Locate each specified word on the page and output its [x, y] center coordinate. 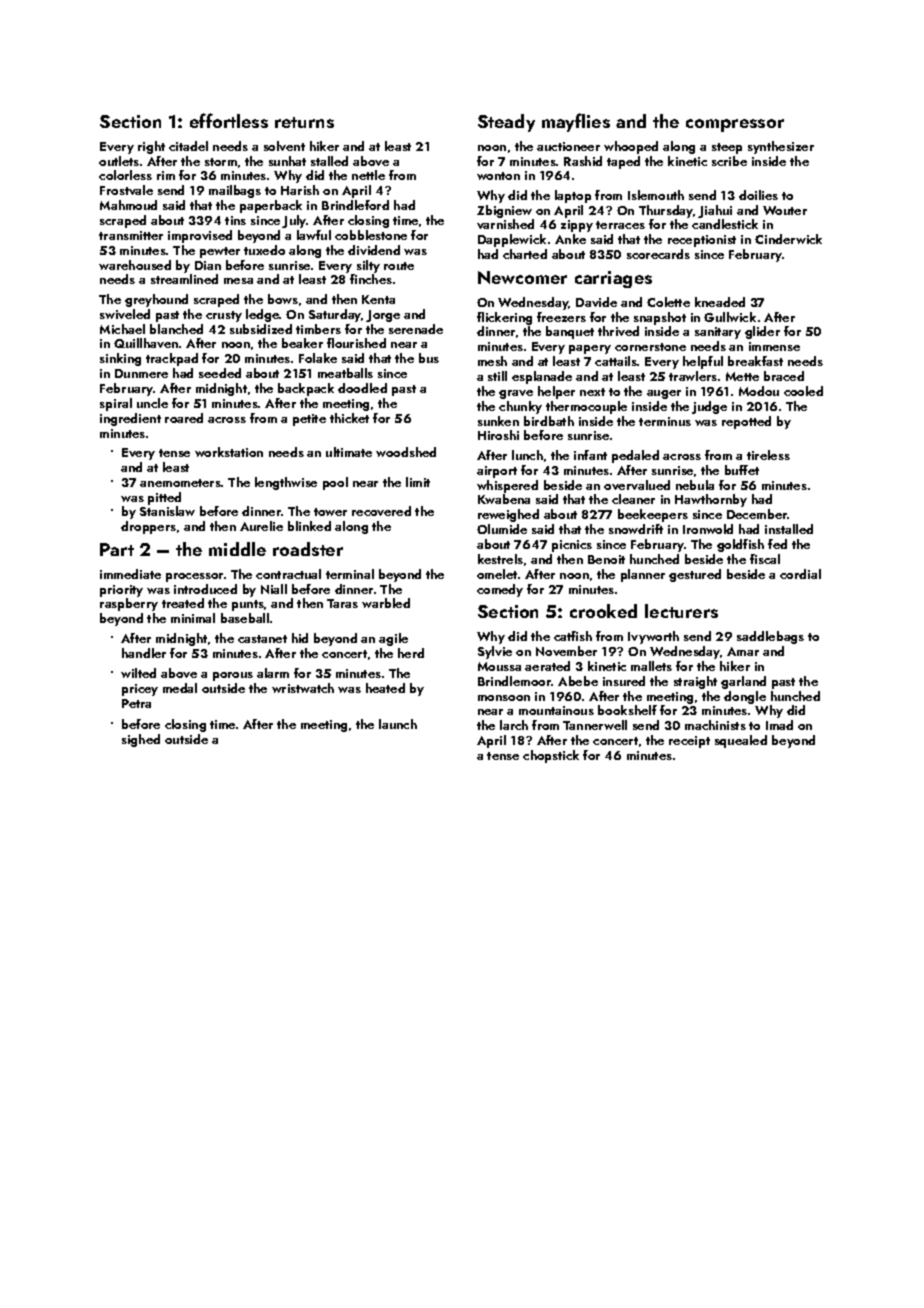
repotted [746, 422]
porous [233, 676]
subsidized [261, 329]
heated [385, 688]
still [497, 376]
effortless [229, 120]
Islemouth [656, 195]
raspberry [129, 604]
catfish [573, 636]
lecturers [681, 611]
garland [743, 682]
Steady [506, 123]
